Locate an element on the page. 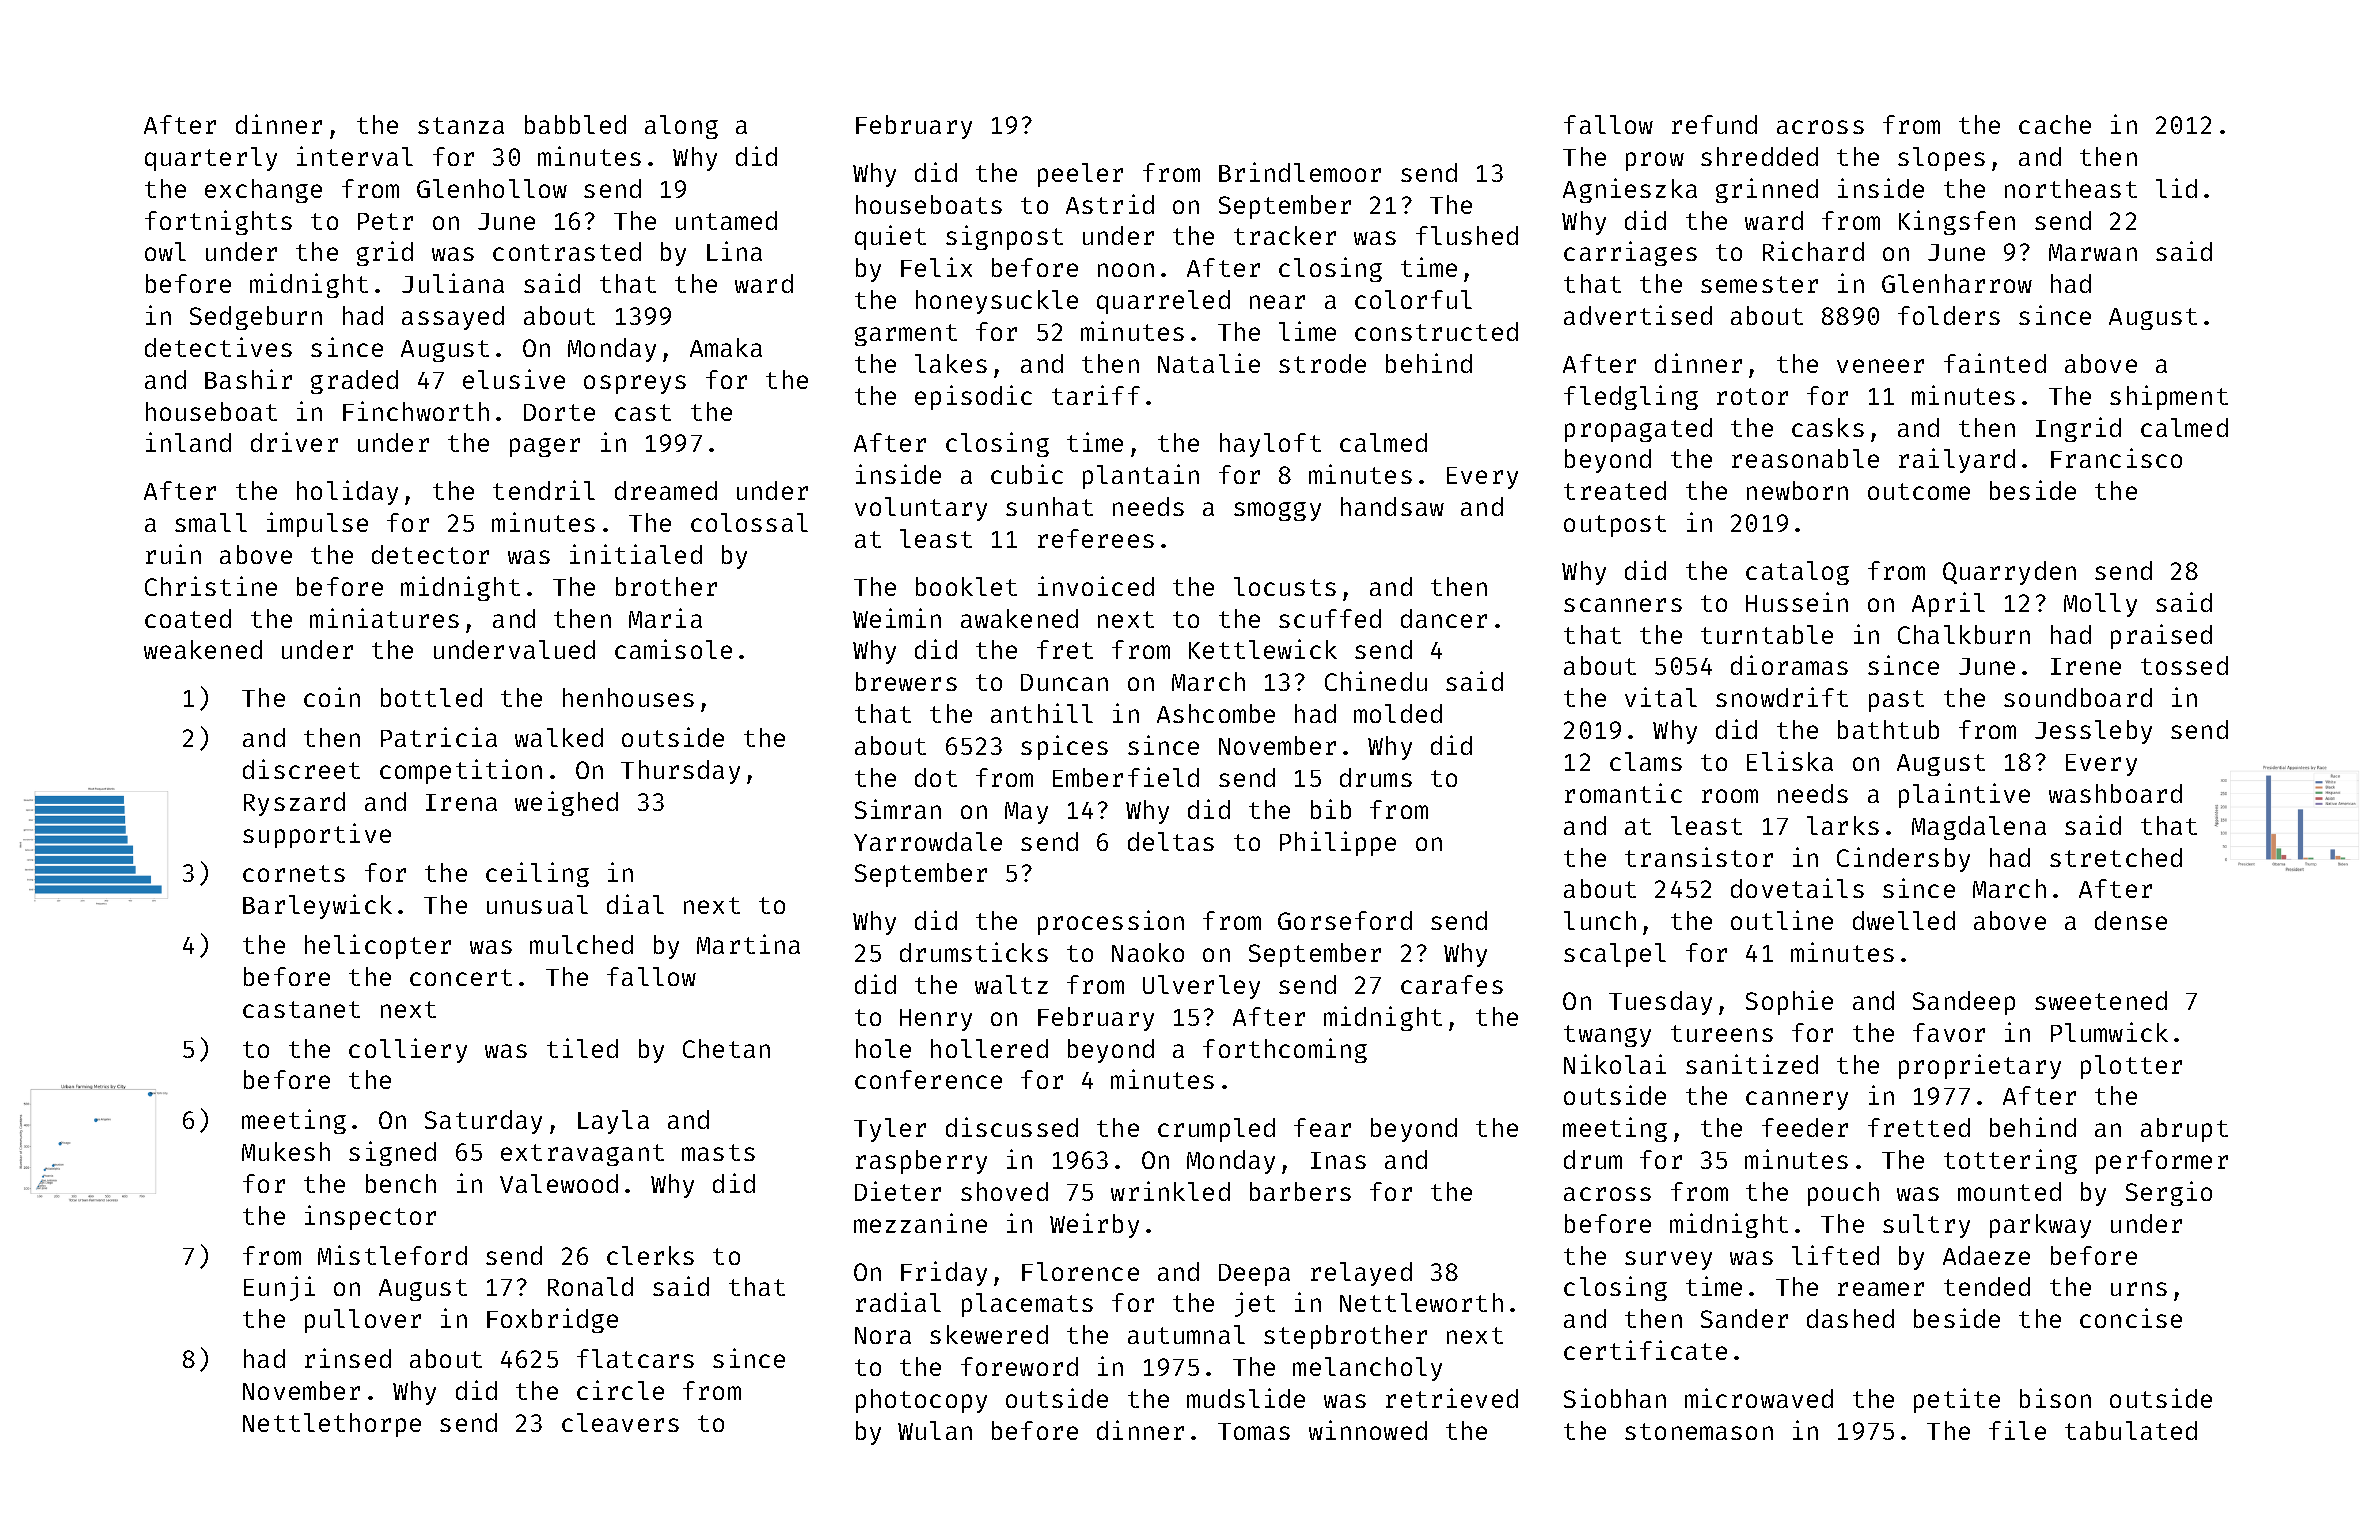  pouch is located at coordinates (1843, 1194).
